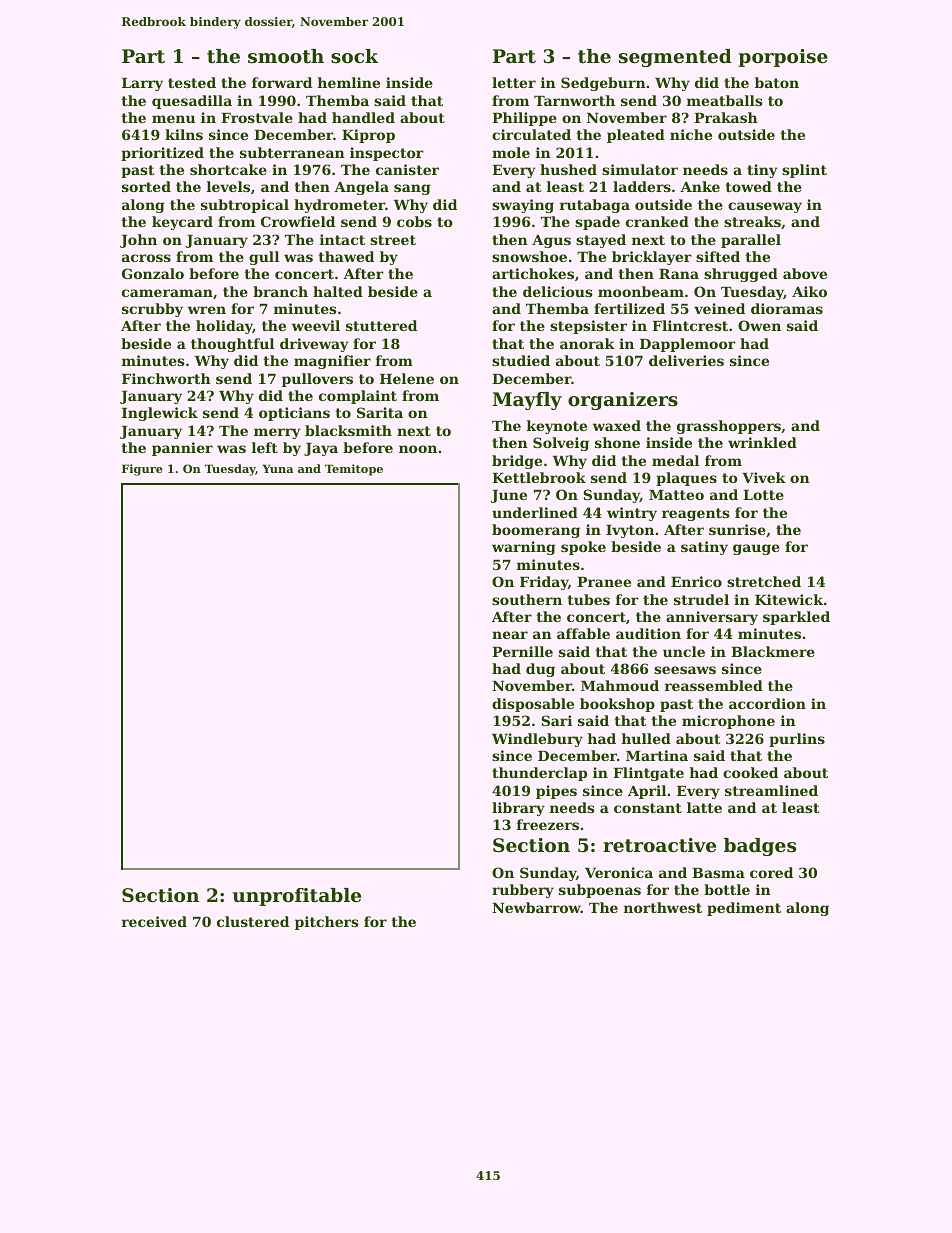 The width and height of the page is (952, 1233). Describe the element at coordinates (412, 189) in the page. I see `sang` at that location.
